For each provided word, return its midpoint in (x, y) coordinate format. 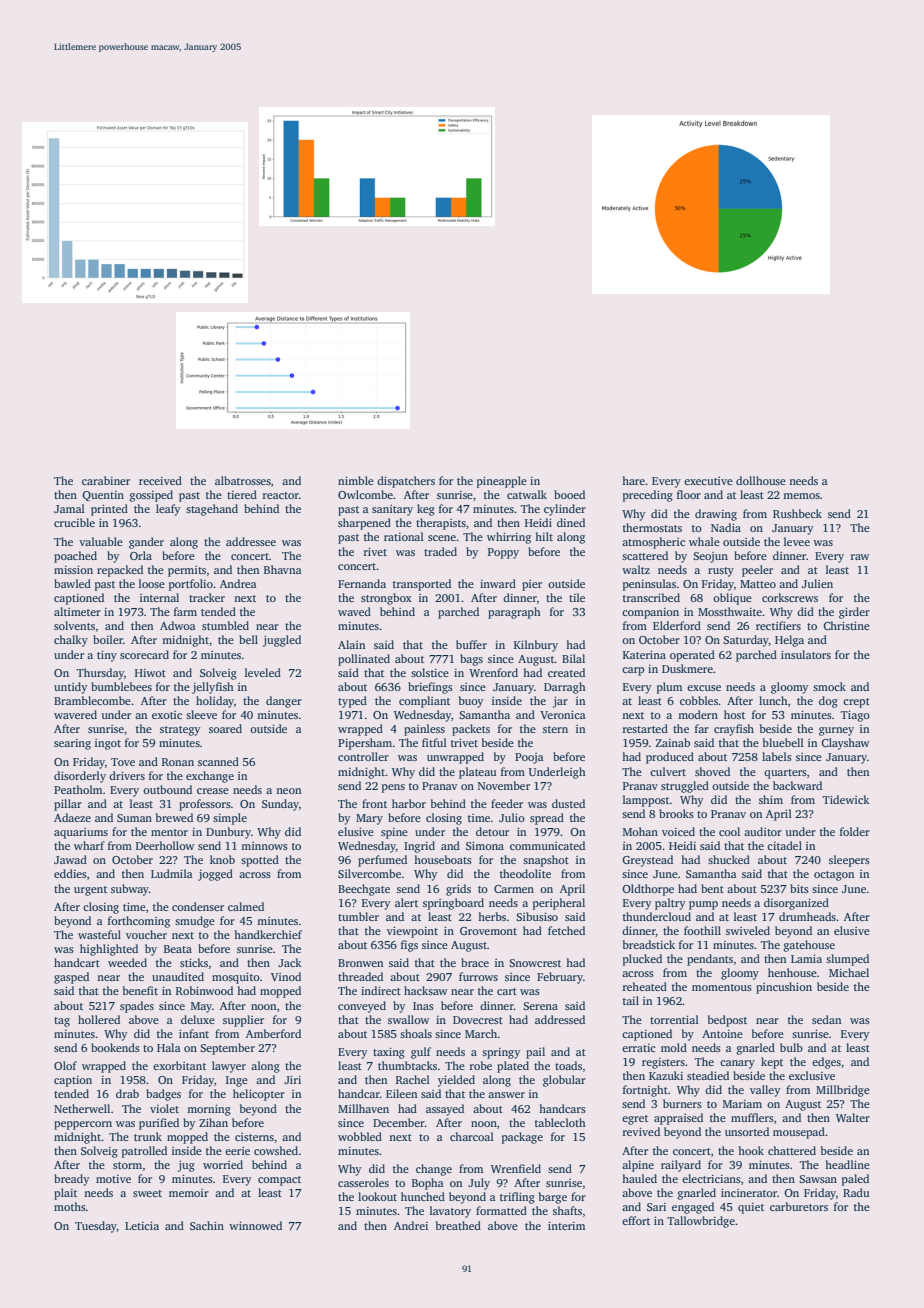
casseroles (363, 1182)
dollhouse (761, 480)
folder (855, 831)
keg (426, 510)
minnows (264, 846)
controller (363, 756)
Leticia (142, 1225)
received (160, 480)
